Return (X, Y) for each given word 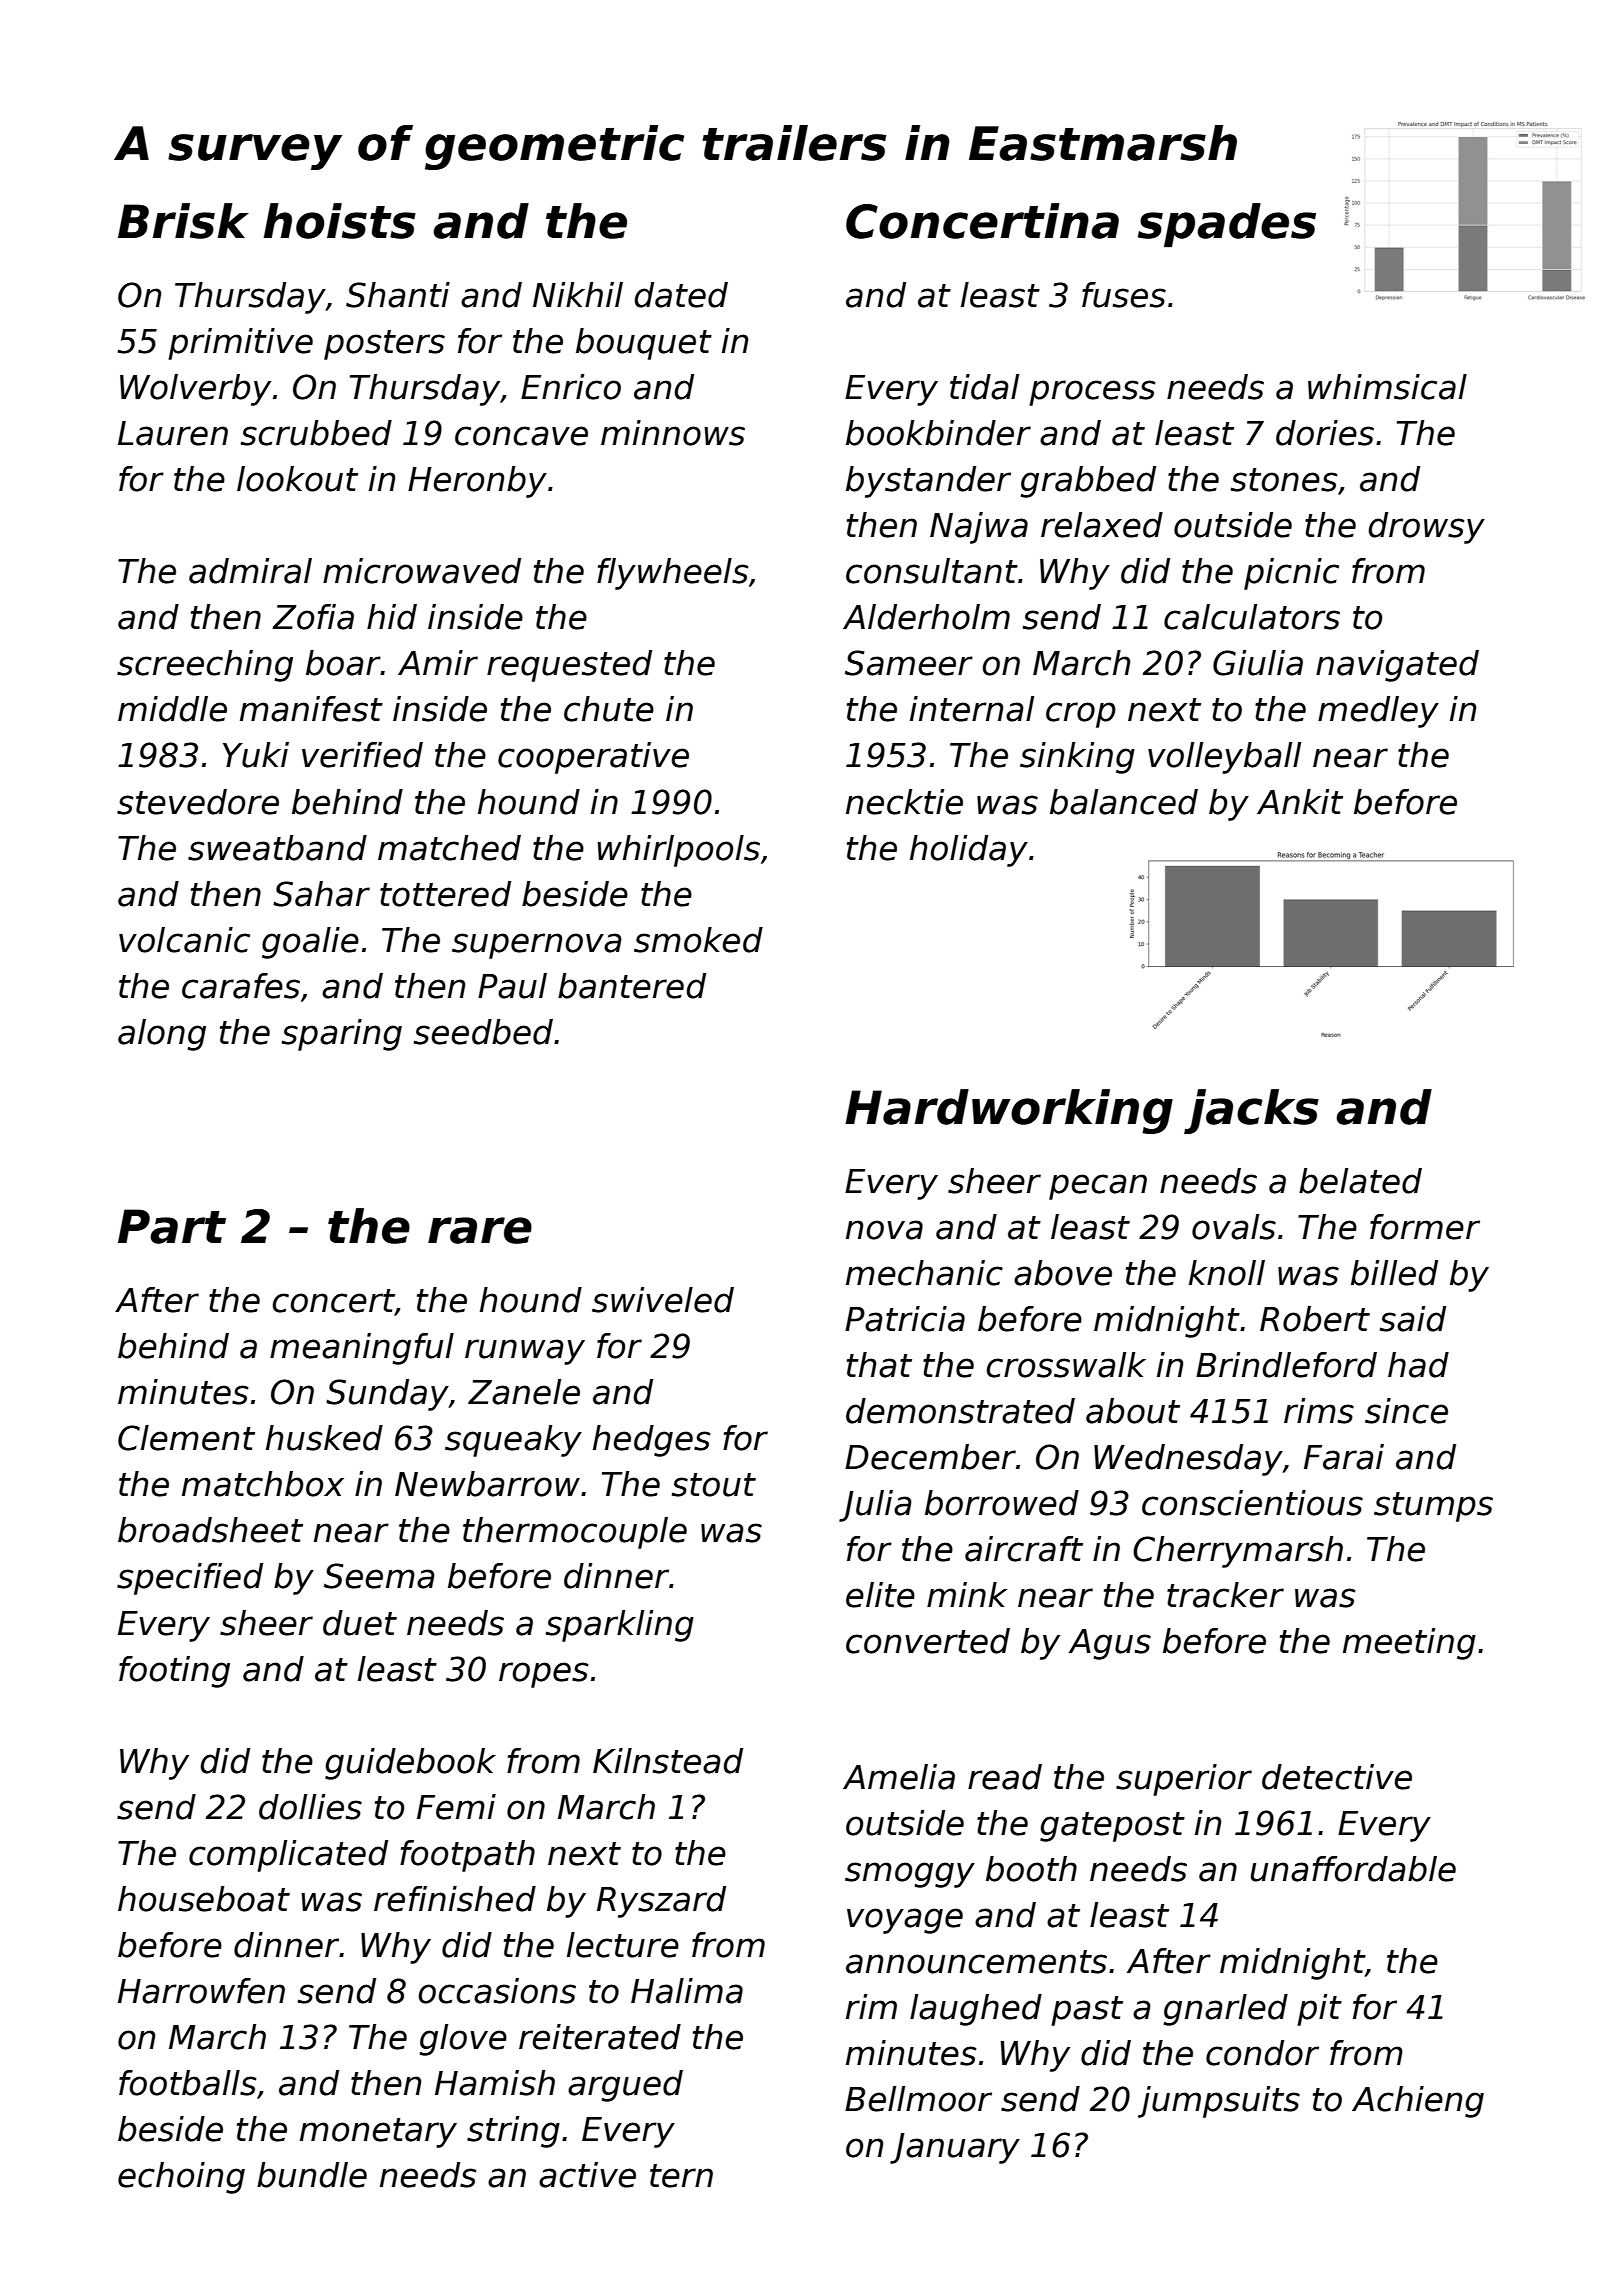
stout (714, 1485)
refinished (455, 1899)
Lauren (173, 433)
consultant (932, 571)
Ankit (1300, 801)
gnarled (1226, 2010)
